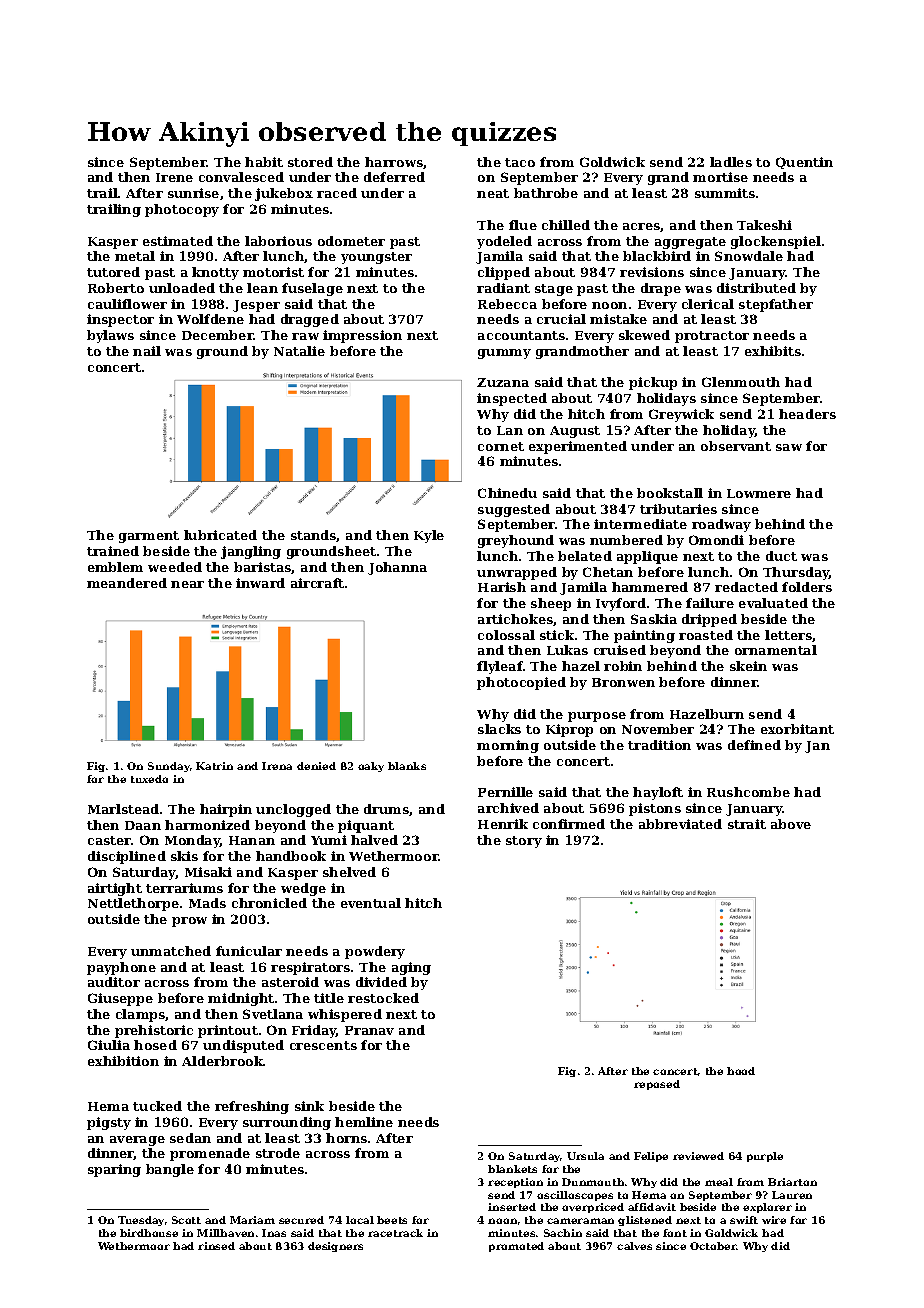 This document has width=924, height=1308. What do you see at coordinates (657, 1085) in the document?
I see `reposed` at bounding box center [657, 1085].
